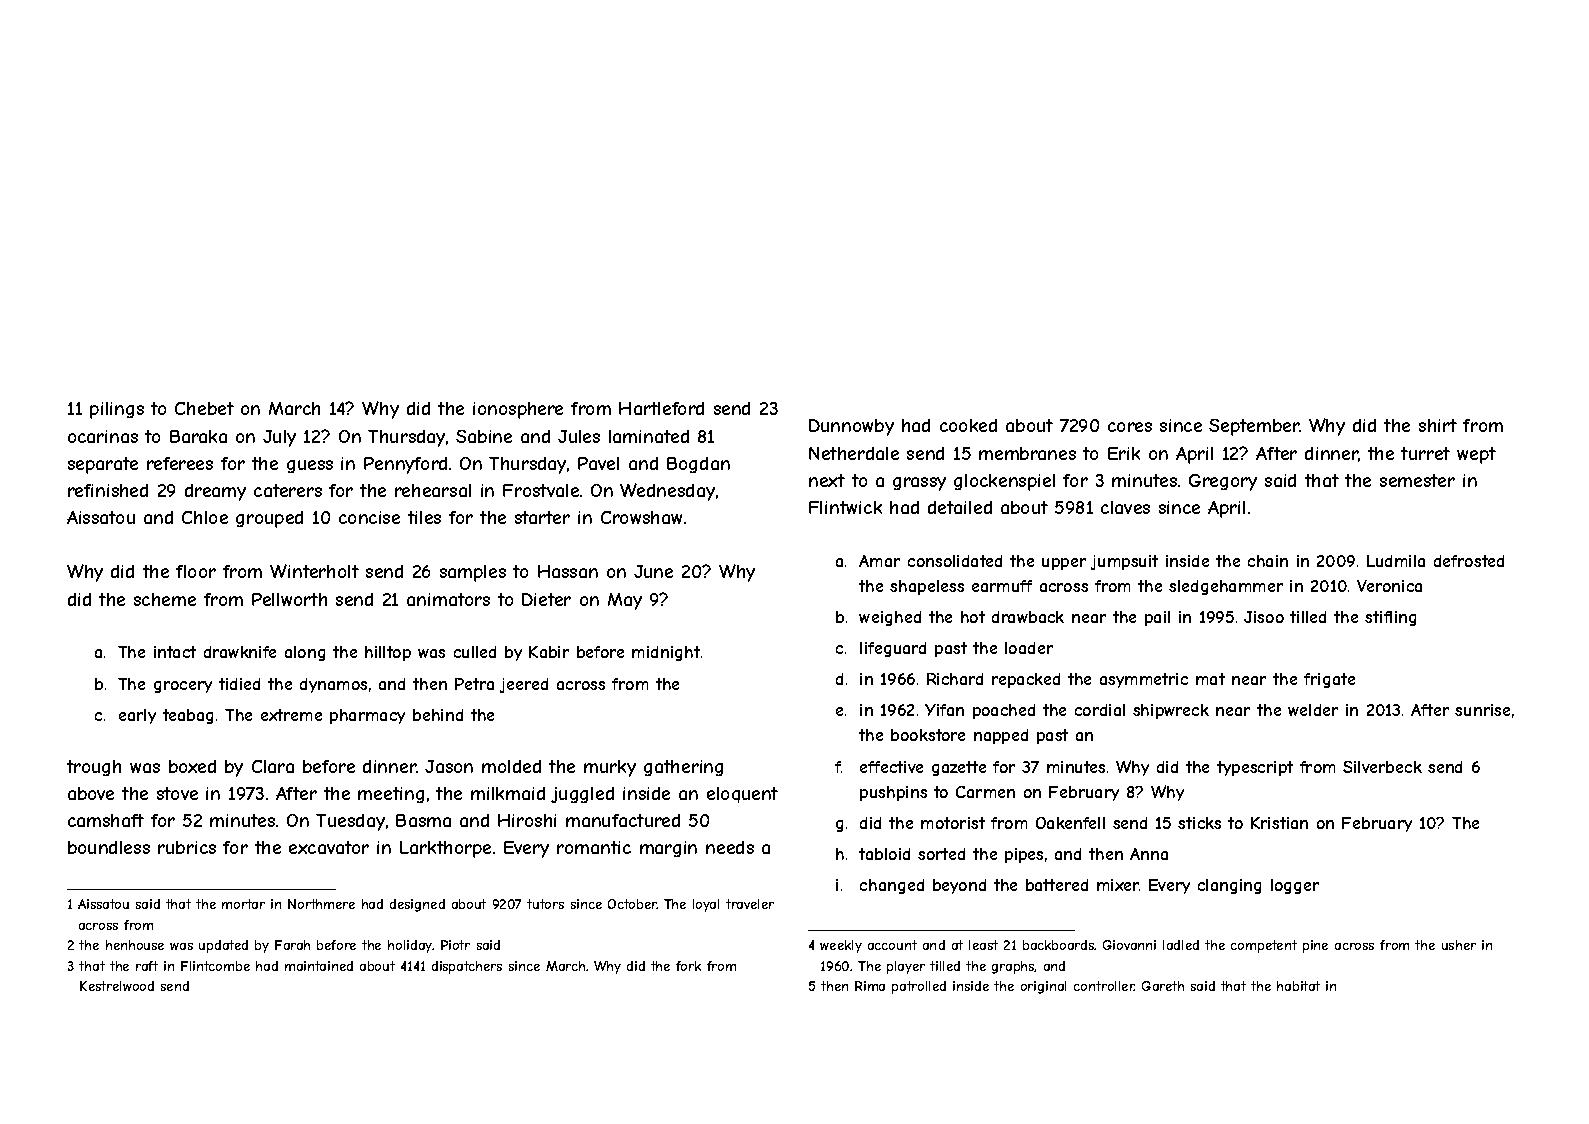 The width and height of the screenshot is (1589, 1124). Describe the element at coordinates (117, 986) in the screenshot. I see `Kestrelwood` at that location.
